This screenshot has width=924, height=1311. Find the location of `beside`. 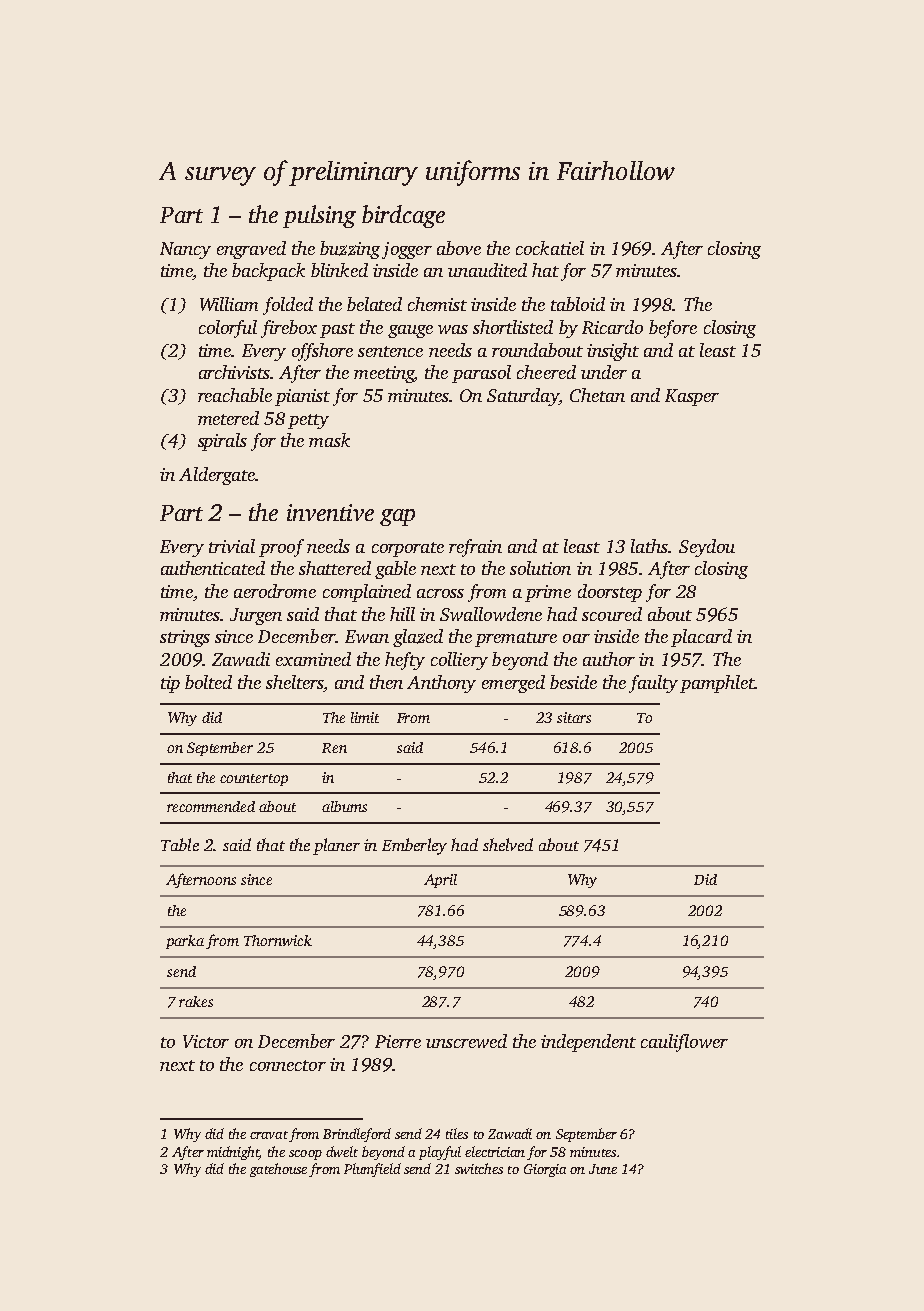

beside is located at coordinates (573, 682).
